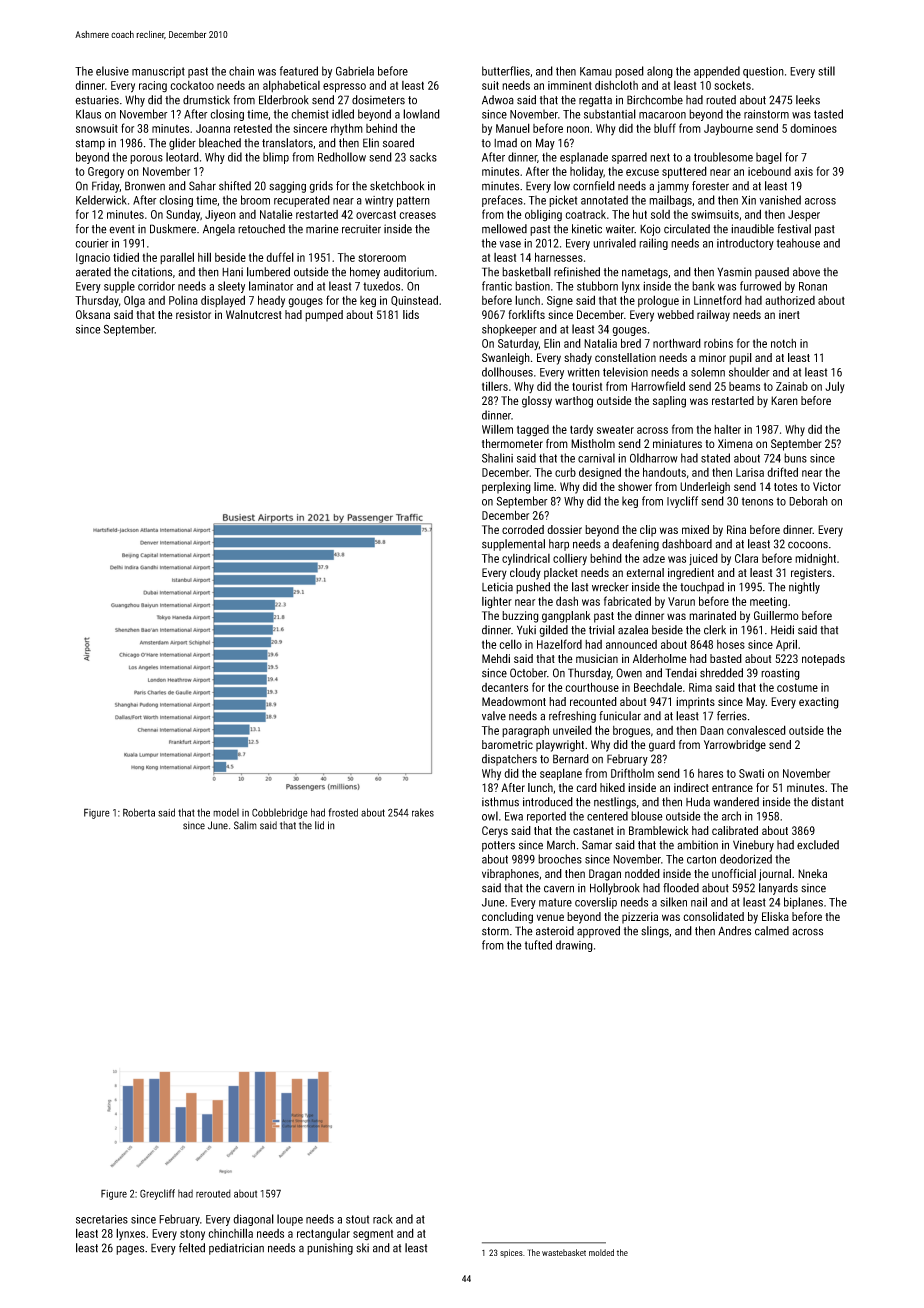 This screenshot has width=924, height=1308. What do you see at coordinates (378, 100) in the screenshot?
I see `dosimeters` at bounding box center [378, 100].
